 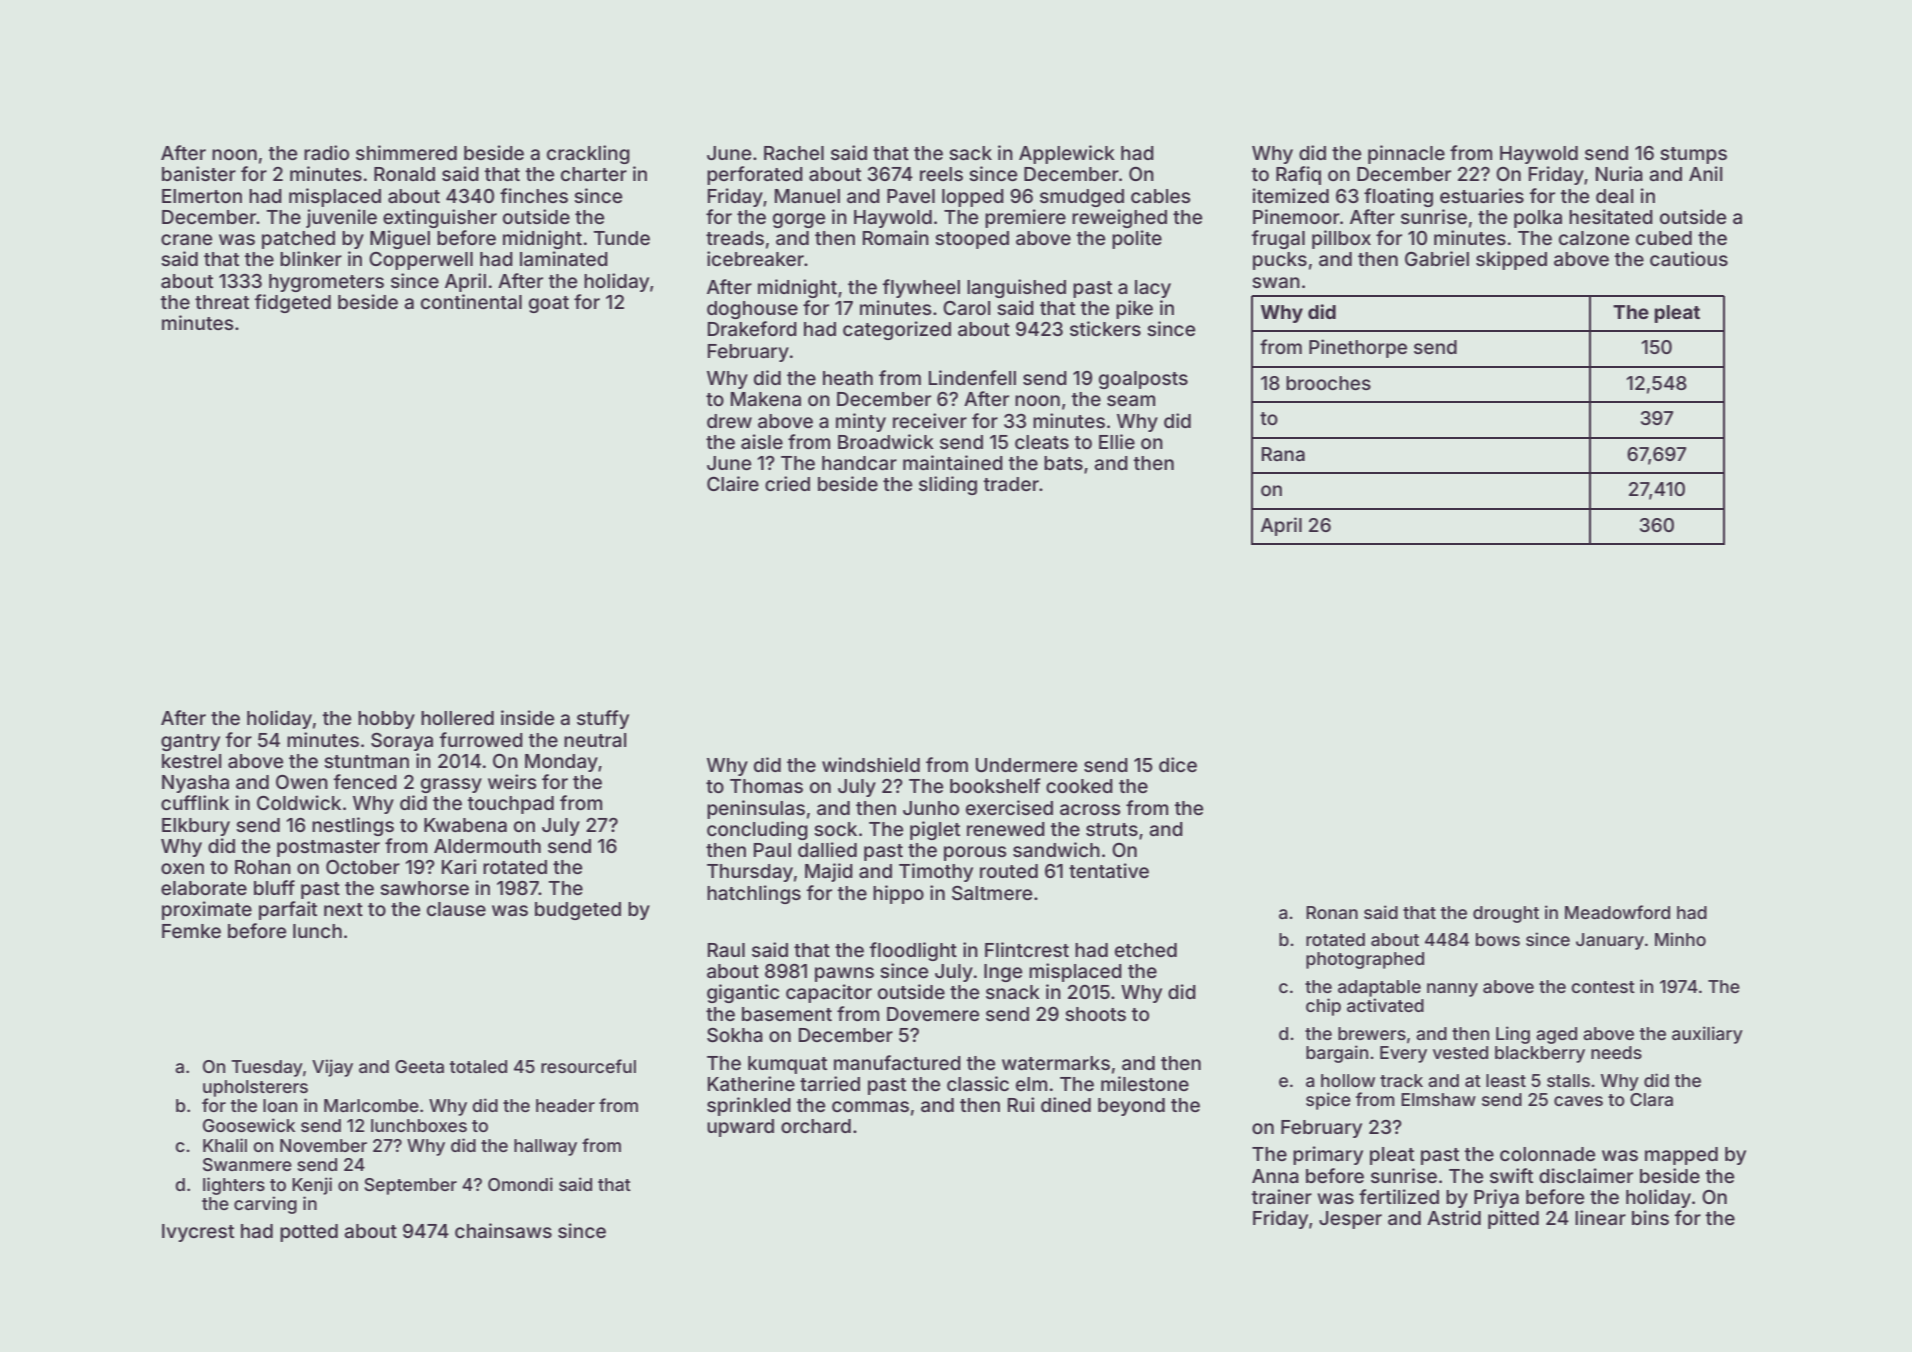 What do you see at coordinates (1619, 173) in the image?
I see `Nuria` at bounding box center [1619, 173].
